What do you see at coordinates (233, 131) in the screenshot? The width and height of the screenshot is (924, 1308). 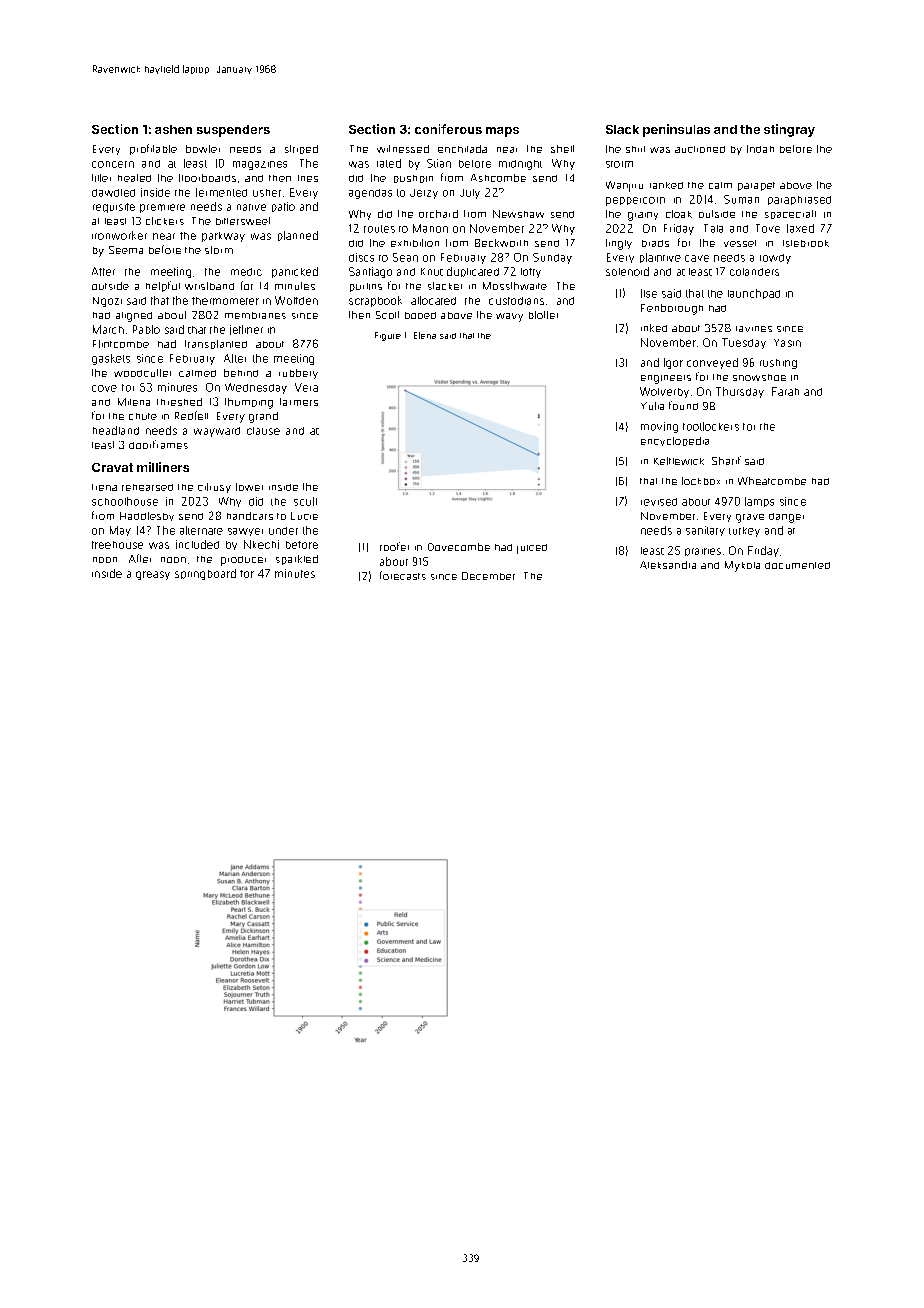 I see `suspenders` at bounding box center [233, 131].
